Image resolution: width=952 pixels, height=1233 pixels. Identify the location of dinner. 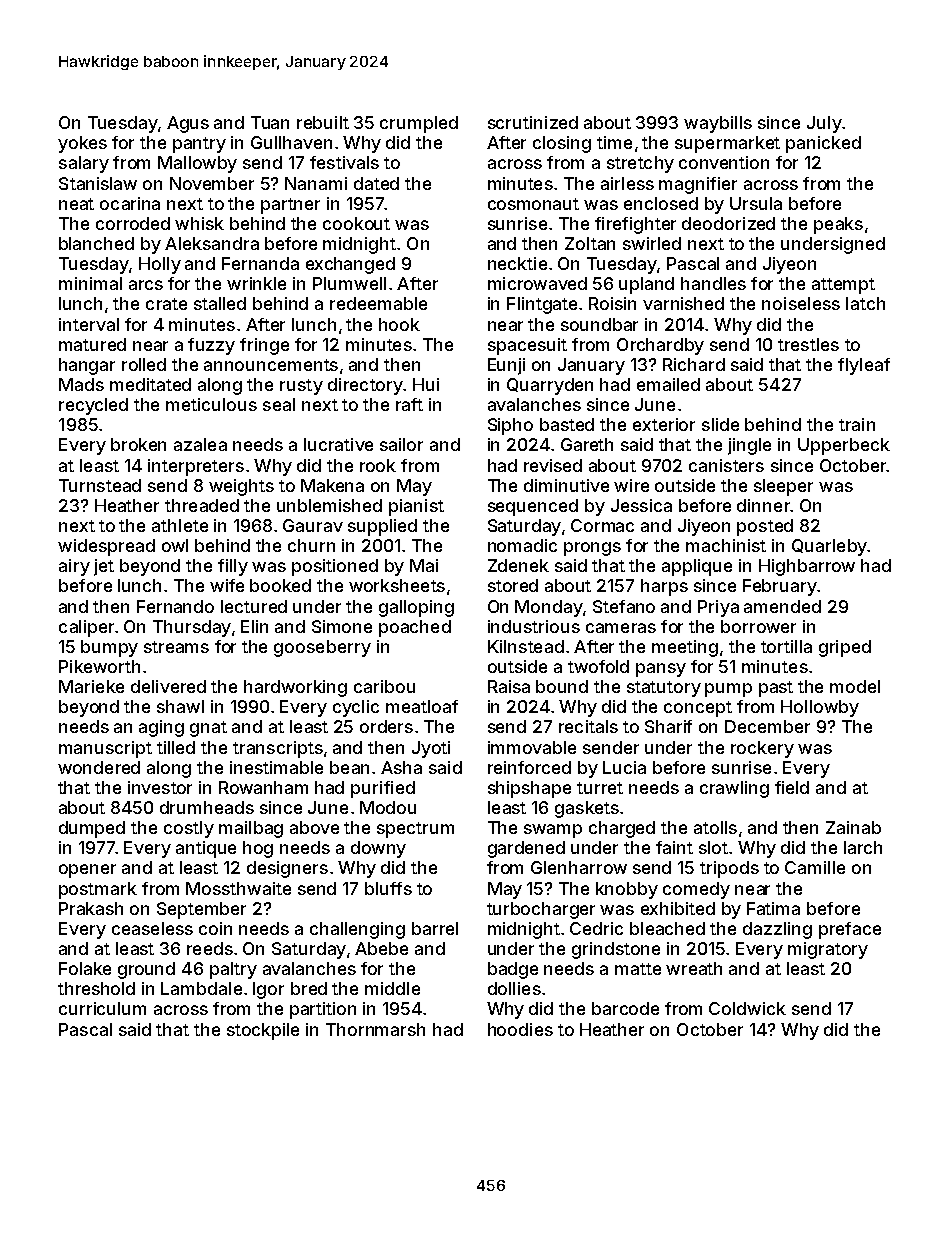
(763, 505).
